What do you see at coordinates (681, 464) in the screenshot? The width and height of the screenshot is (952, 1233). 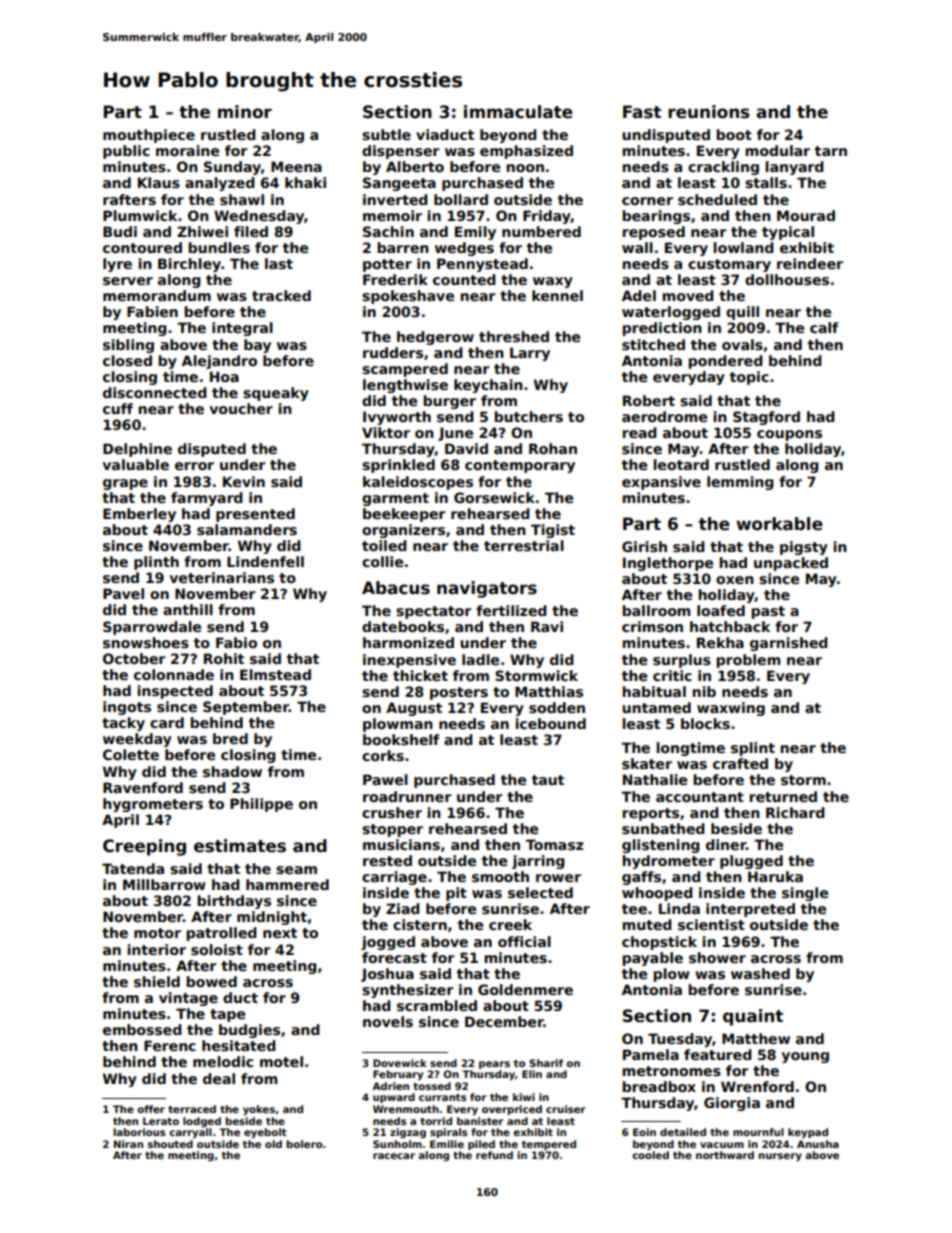 I see `leotard` at bounding box center [681, 464].
